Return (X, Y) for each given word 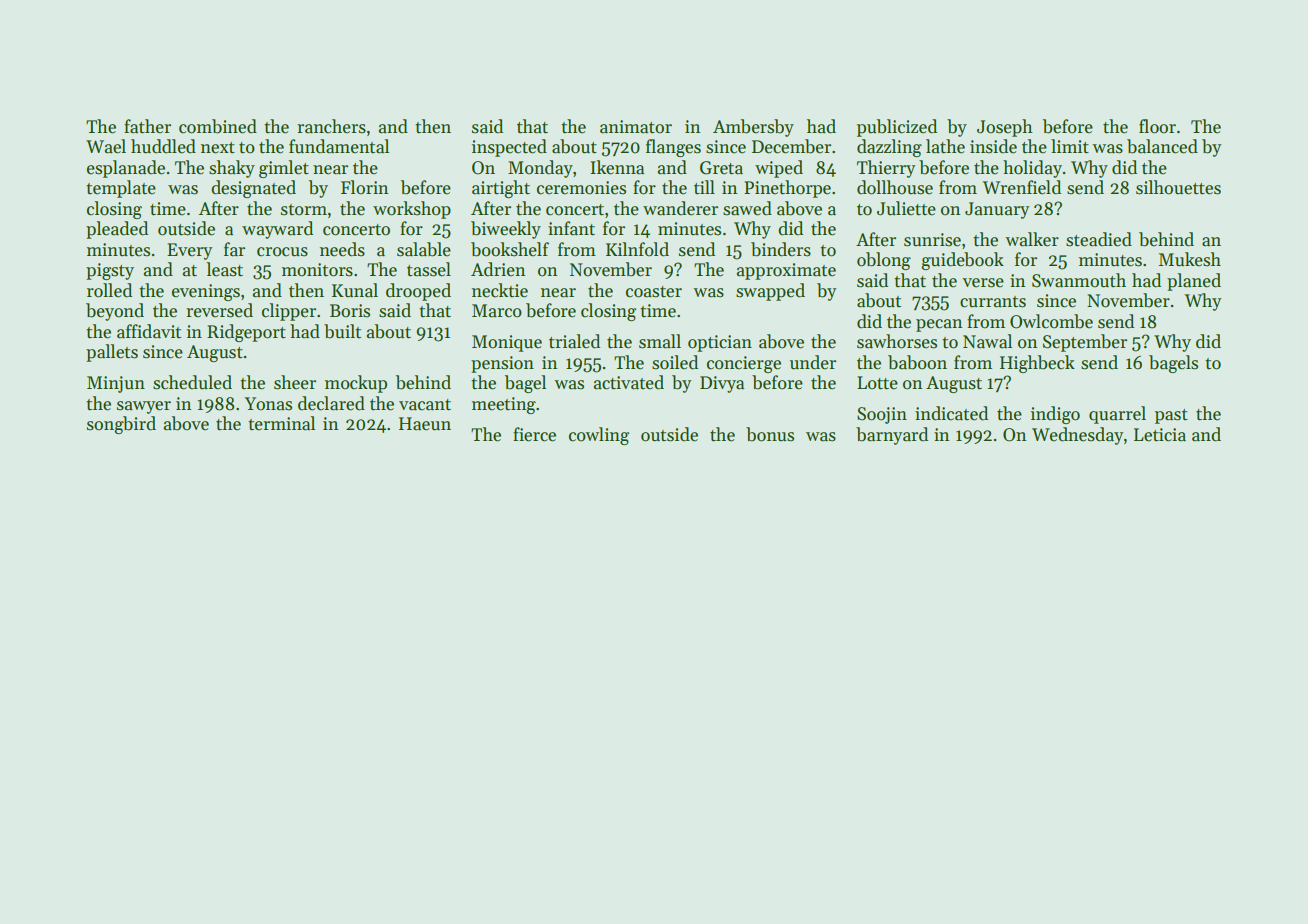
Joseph (1005, 128)
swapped (770, 292)
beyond (115, 312)
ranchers (331, 126)
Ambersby (753, 128)
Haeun (425, 424)
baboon (917, 362)
